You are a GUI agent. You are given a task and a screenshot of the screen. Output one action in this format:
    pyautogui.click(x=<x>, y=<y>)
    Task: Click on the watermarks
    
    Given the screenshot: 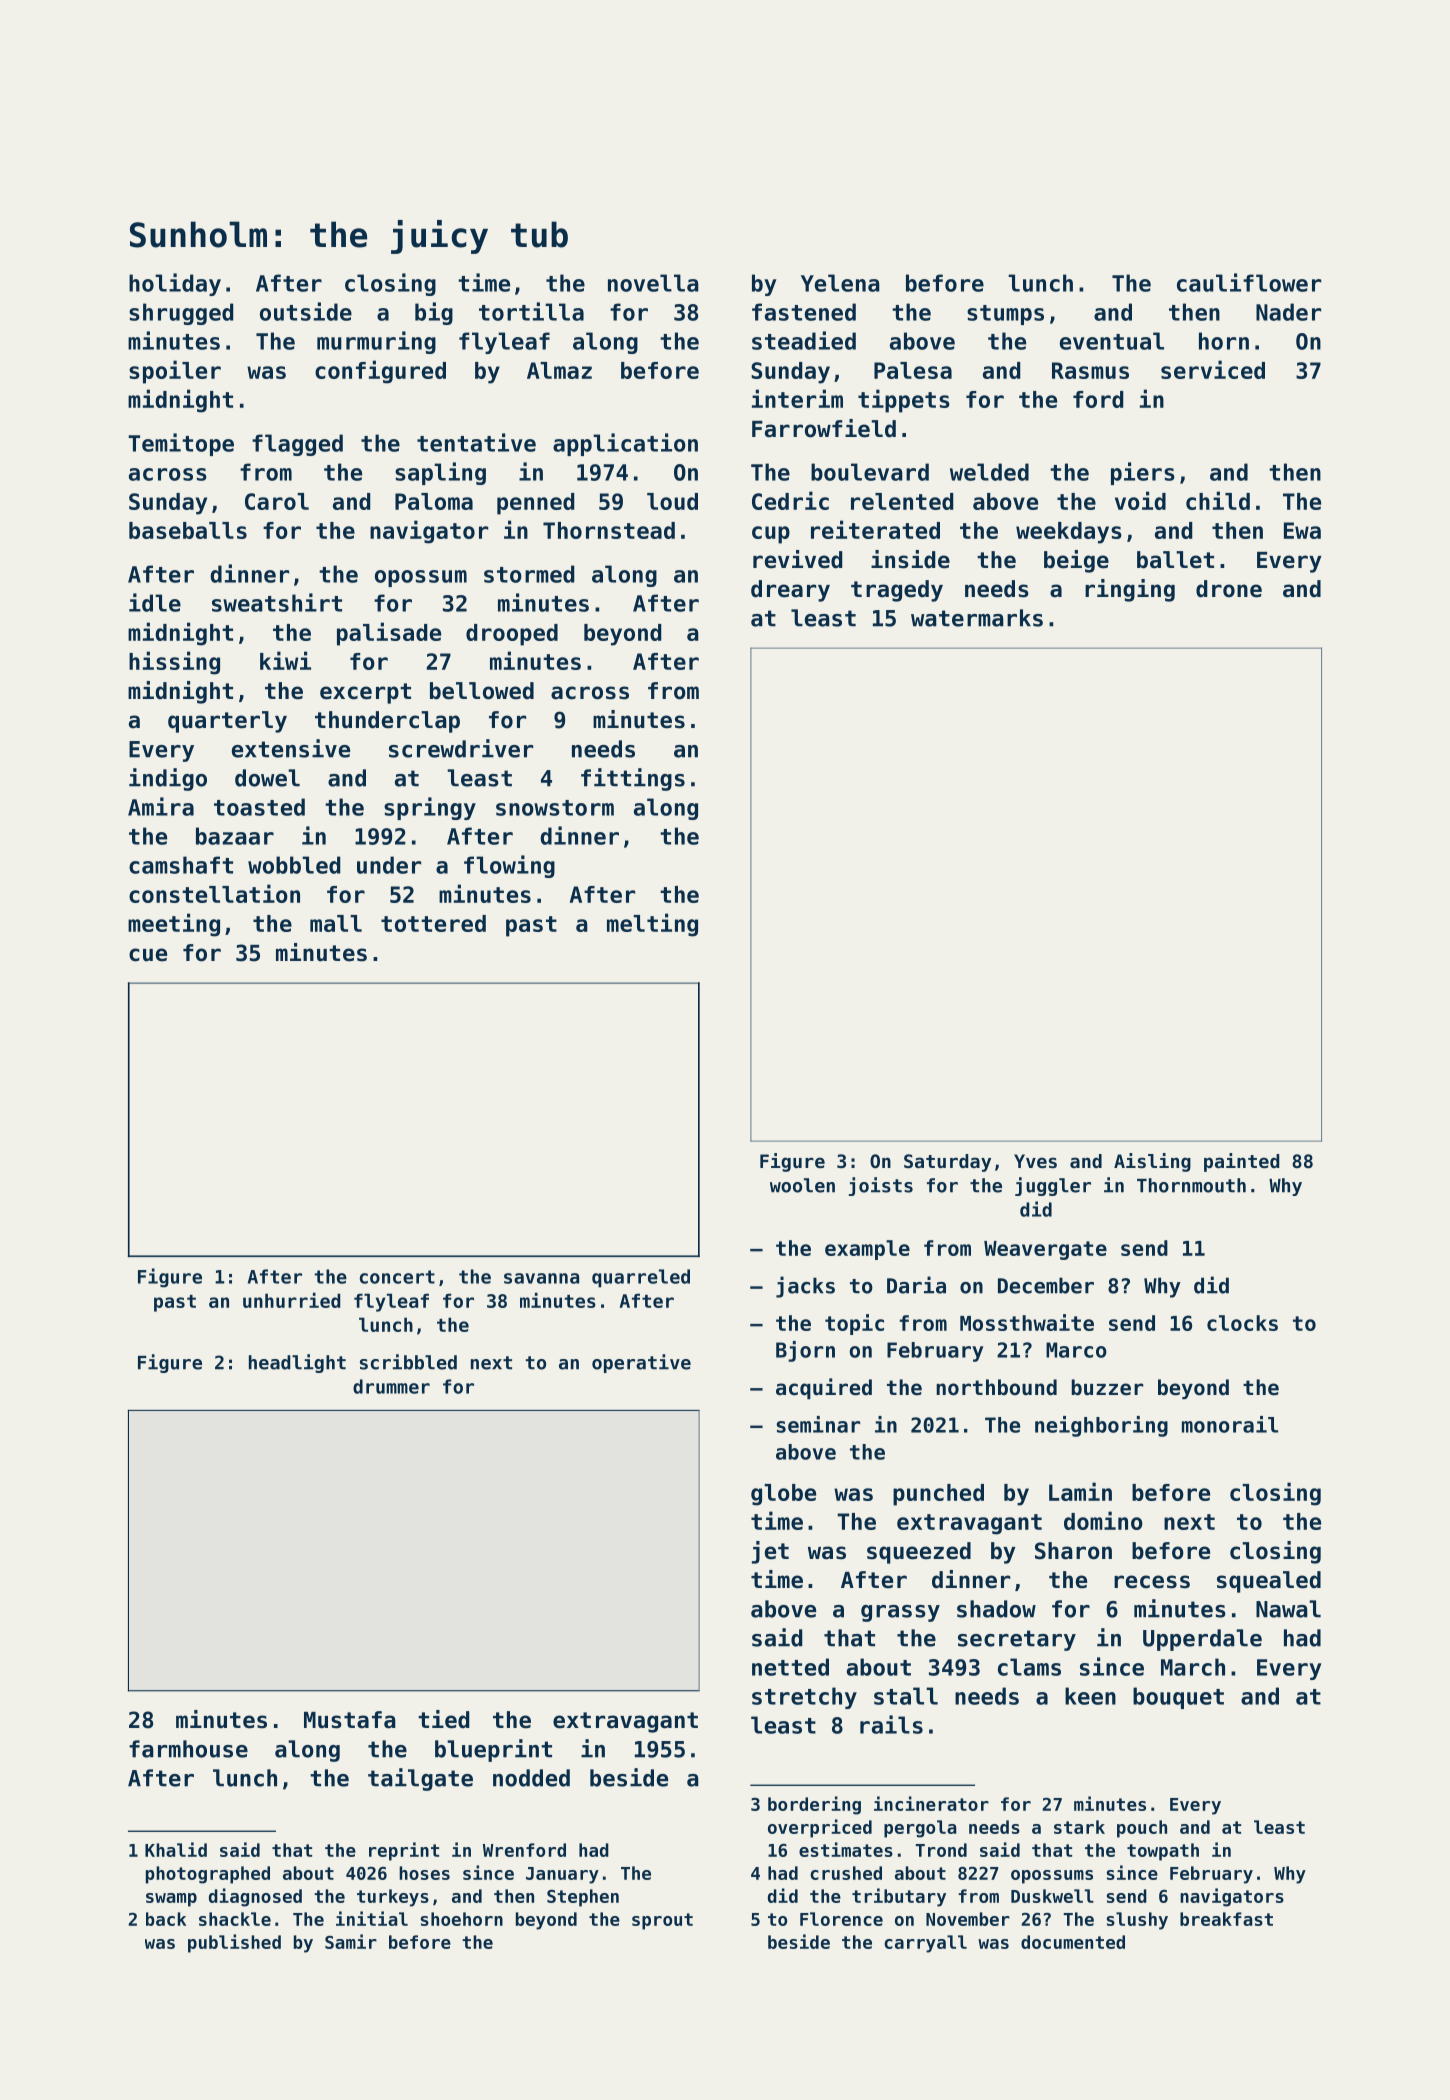 What is the action you would take?
    pyautogui.click(x=977, y=618)
